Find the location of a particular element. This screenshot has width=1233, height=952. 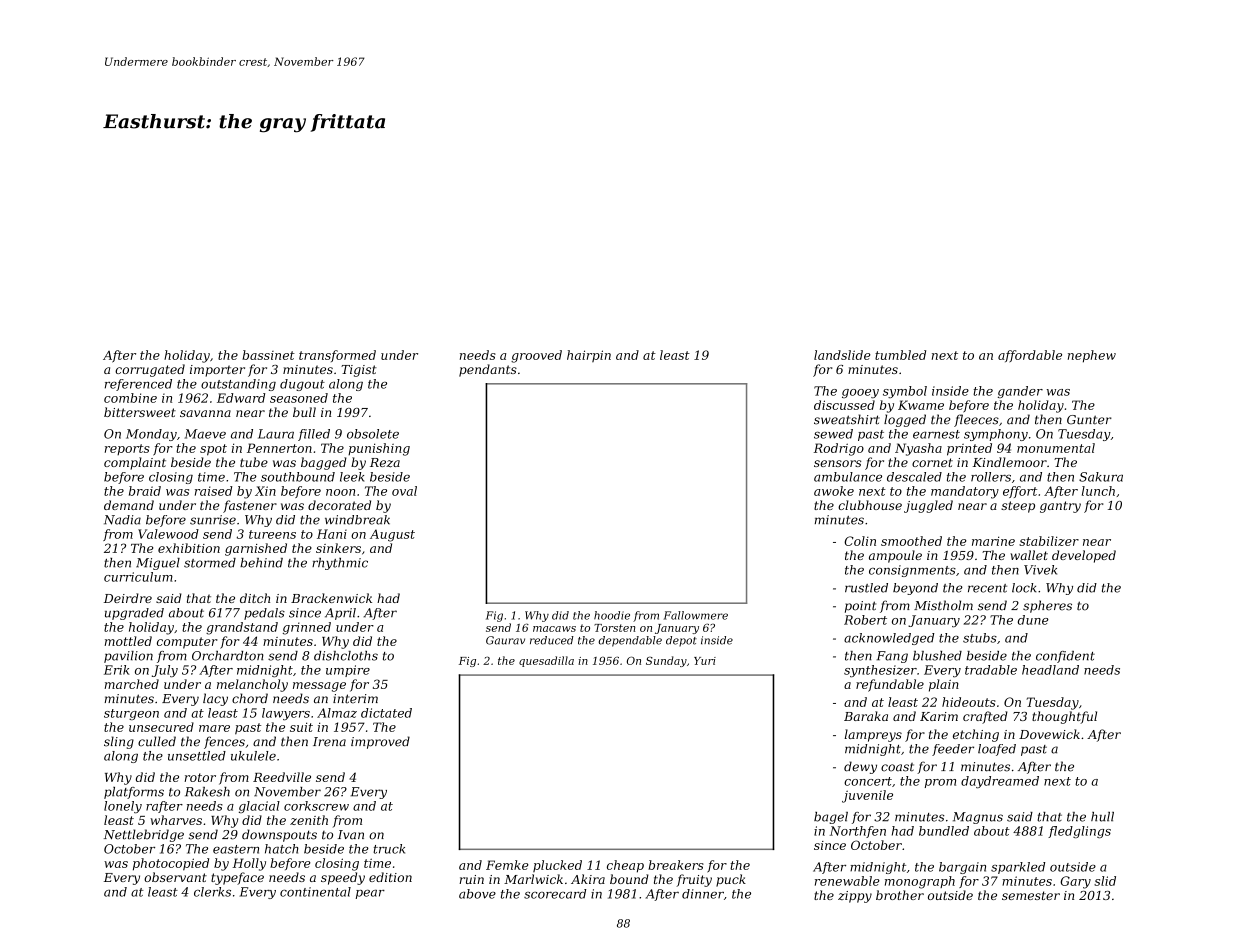

pear is located at coordinates (370, 894).
